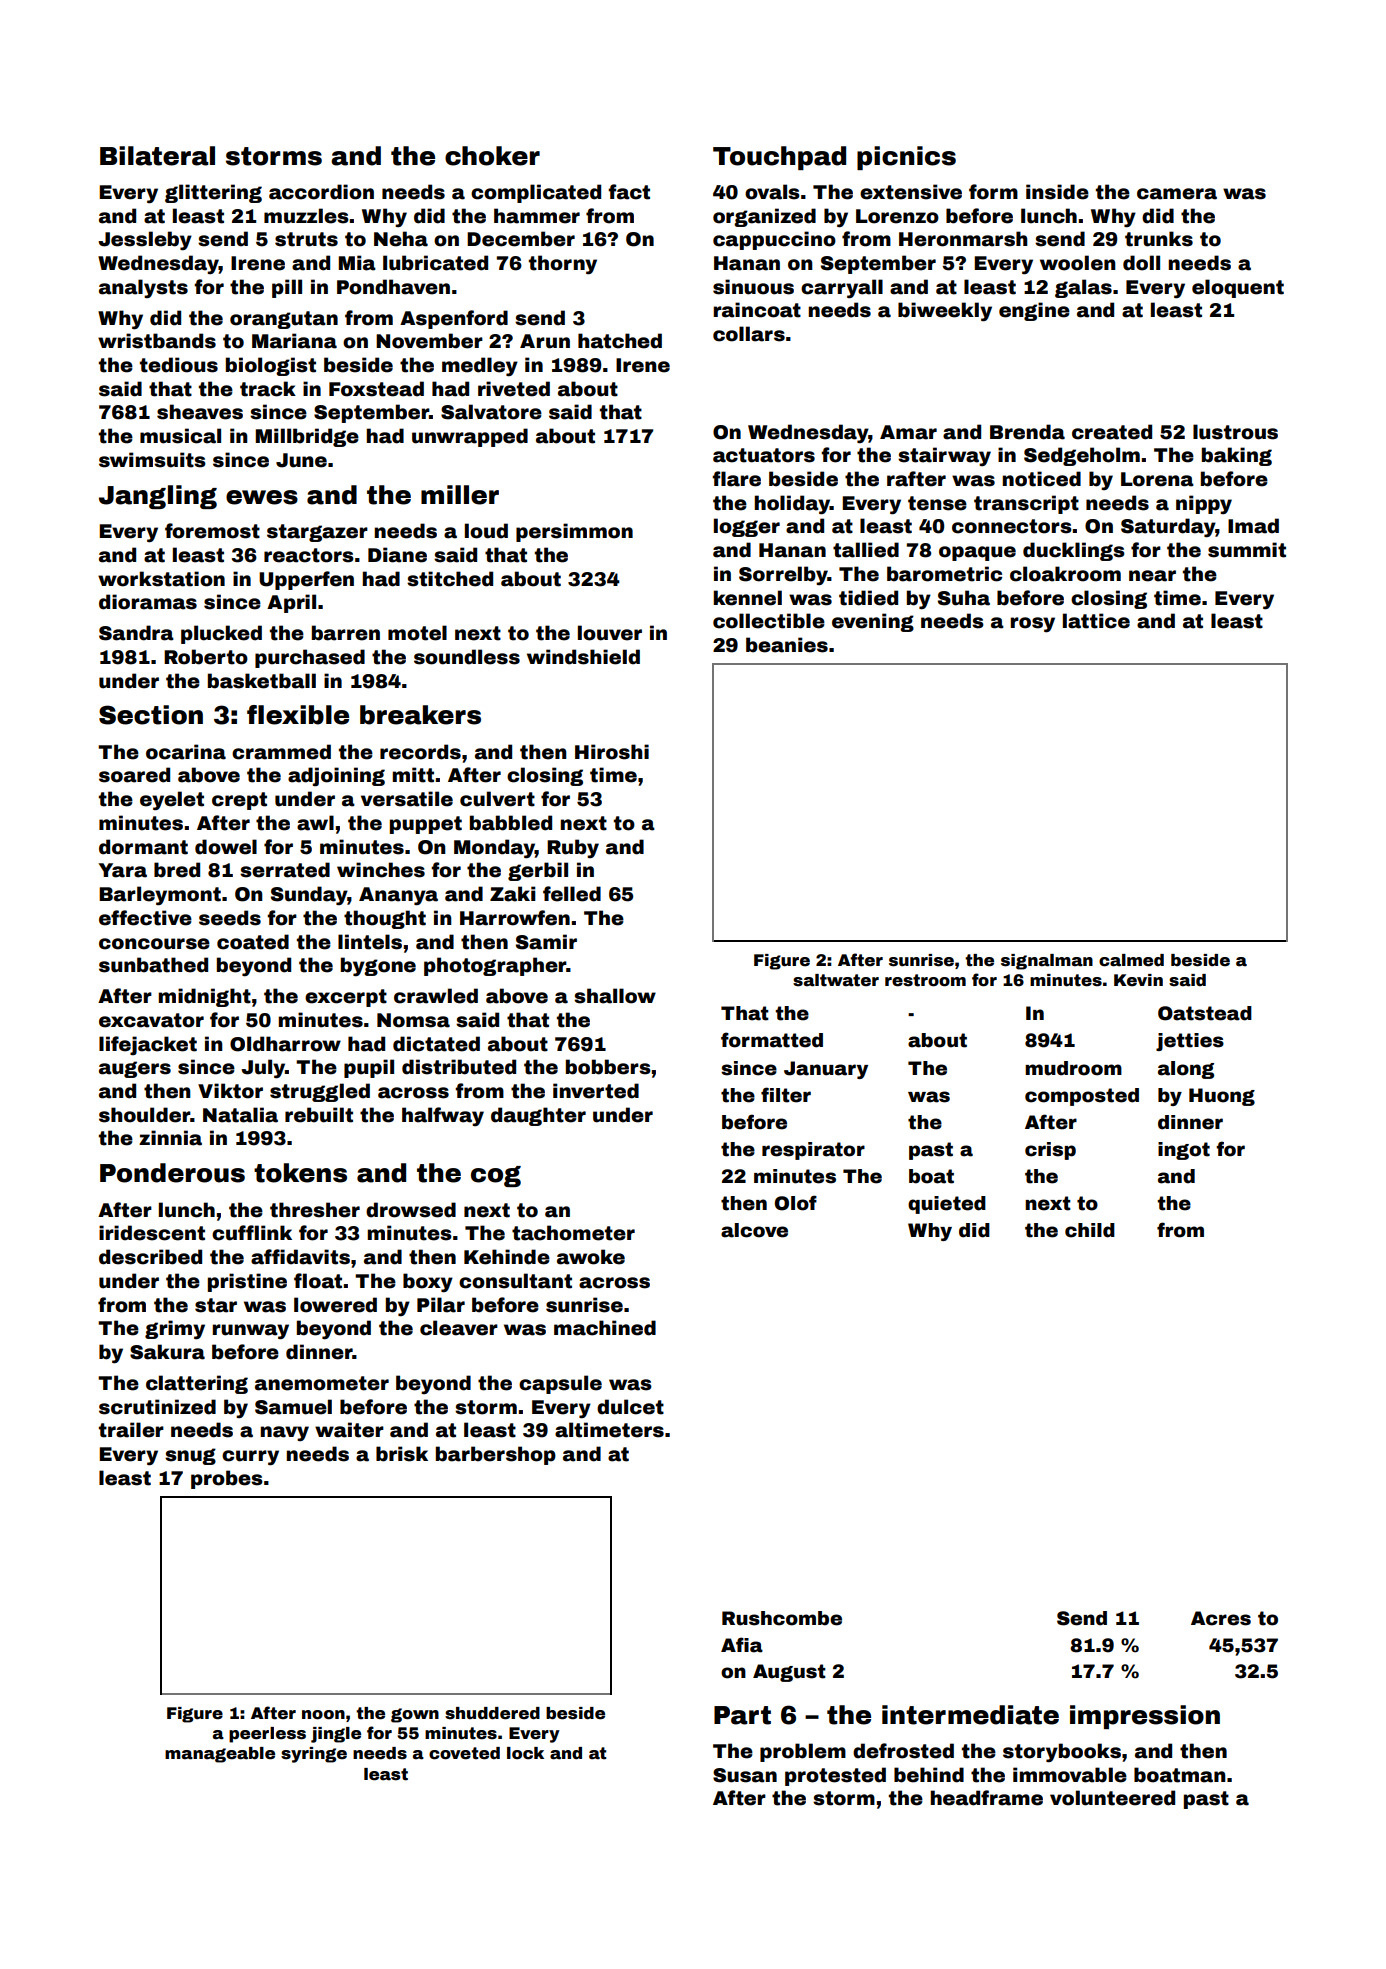 The width and height of the page is (1386, 1969). I want to click on jetties, so click(1190, 1042).
